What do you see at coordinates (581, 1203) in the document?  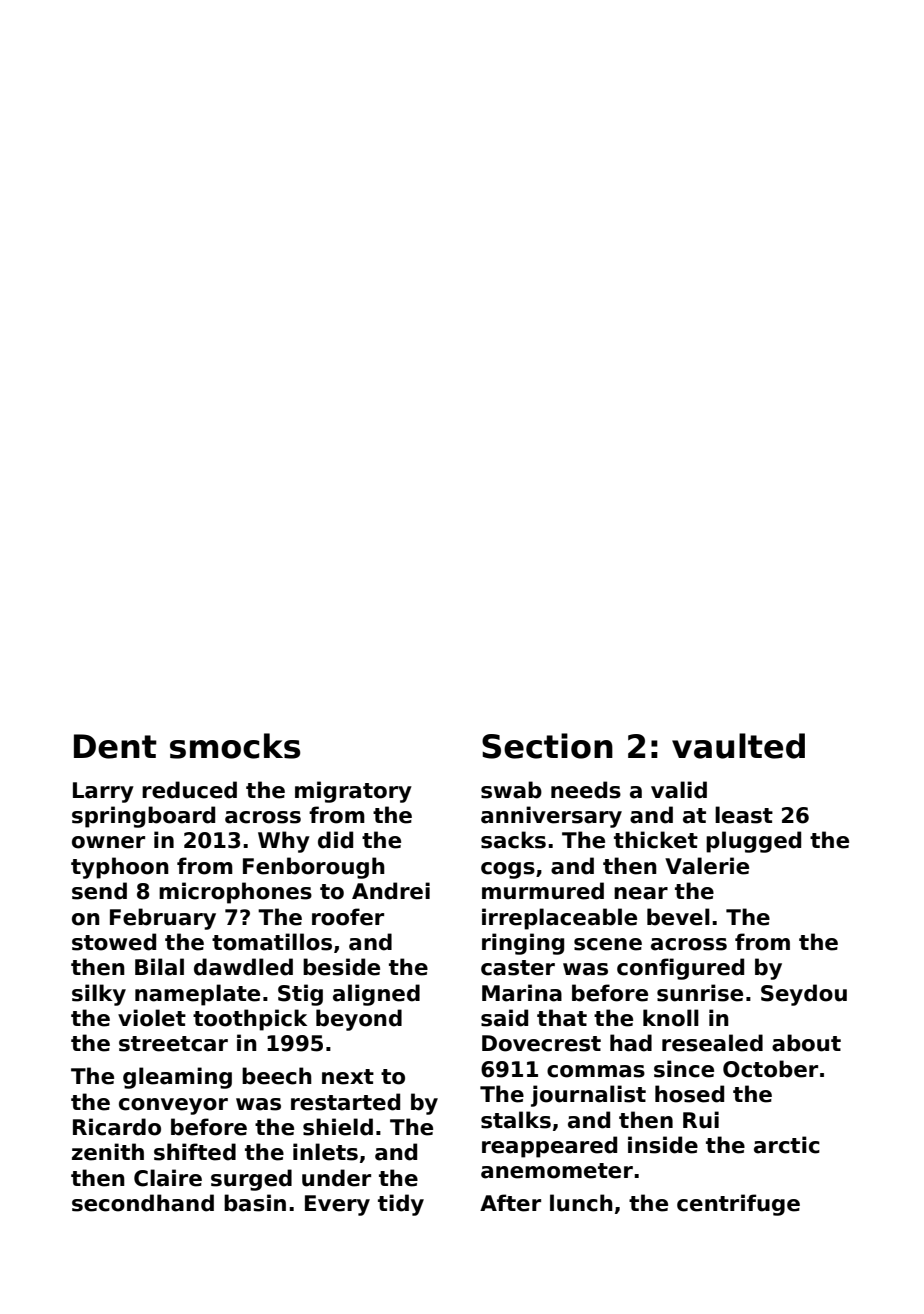 I see `lunch` at bounding box center [581, 1203].
